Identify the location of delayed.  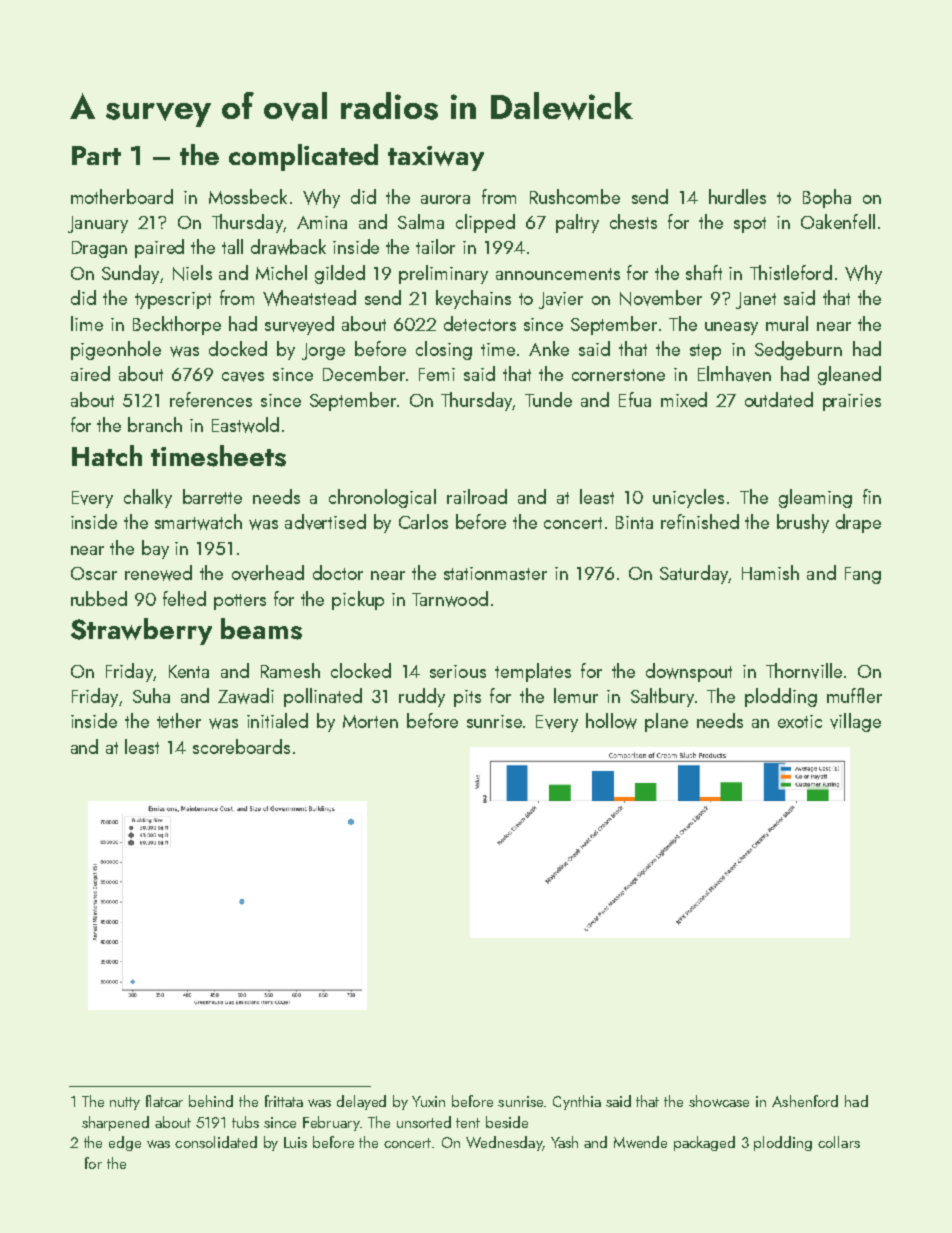
(361, 1102).
